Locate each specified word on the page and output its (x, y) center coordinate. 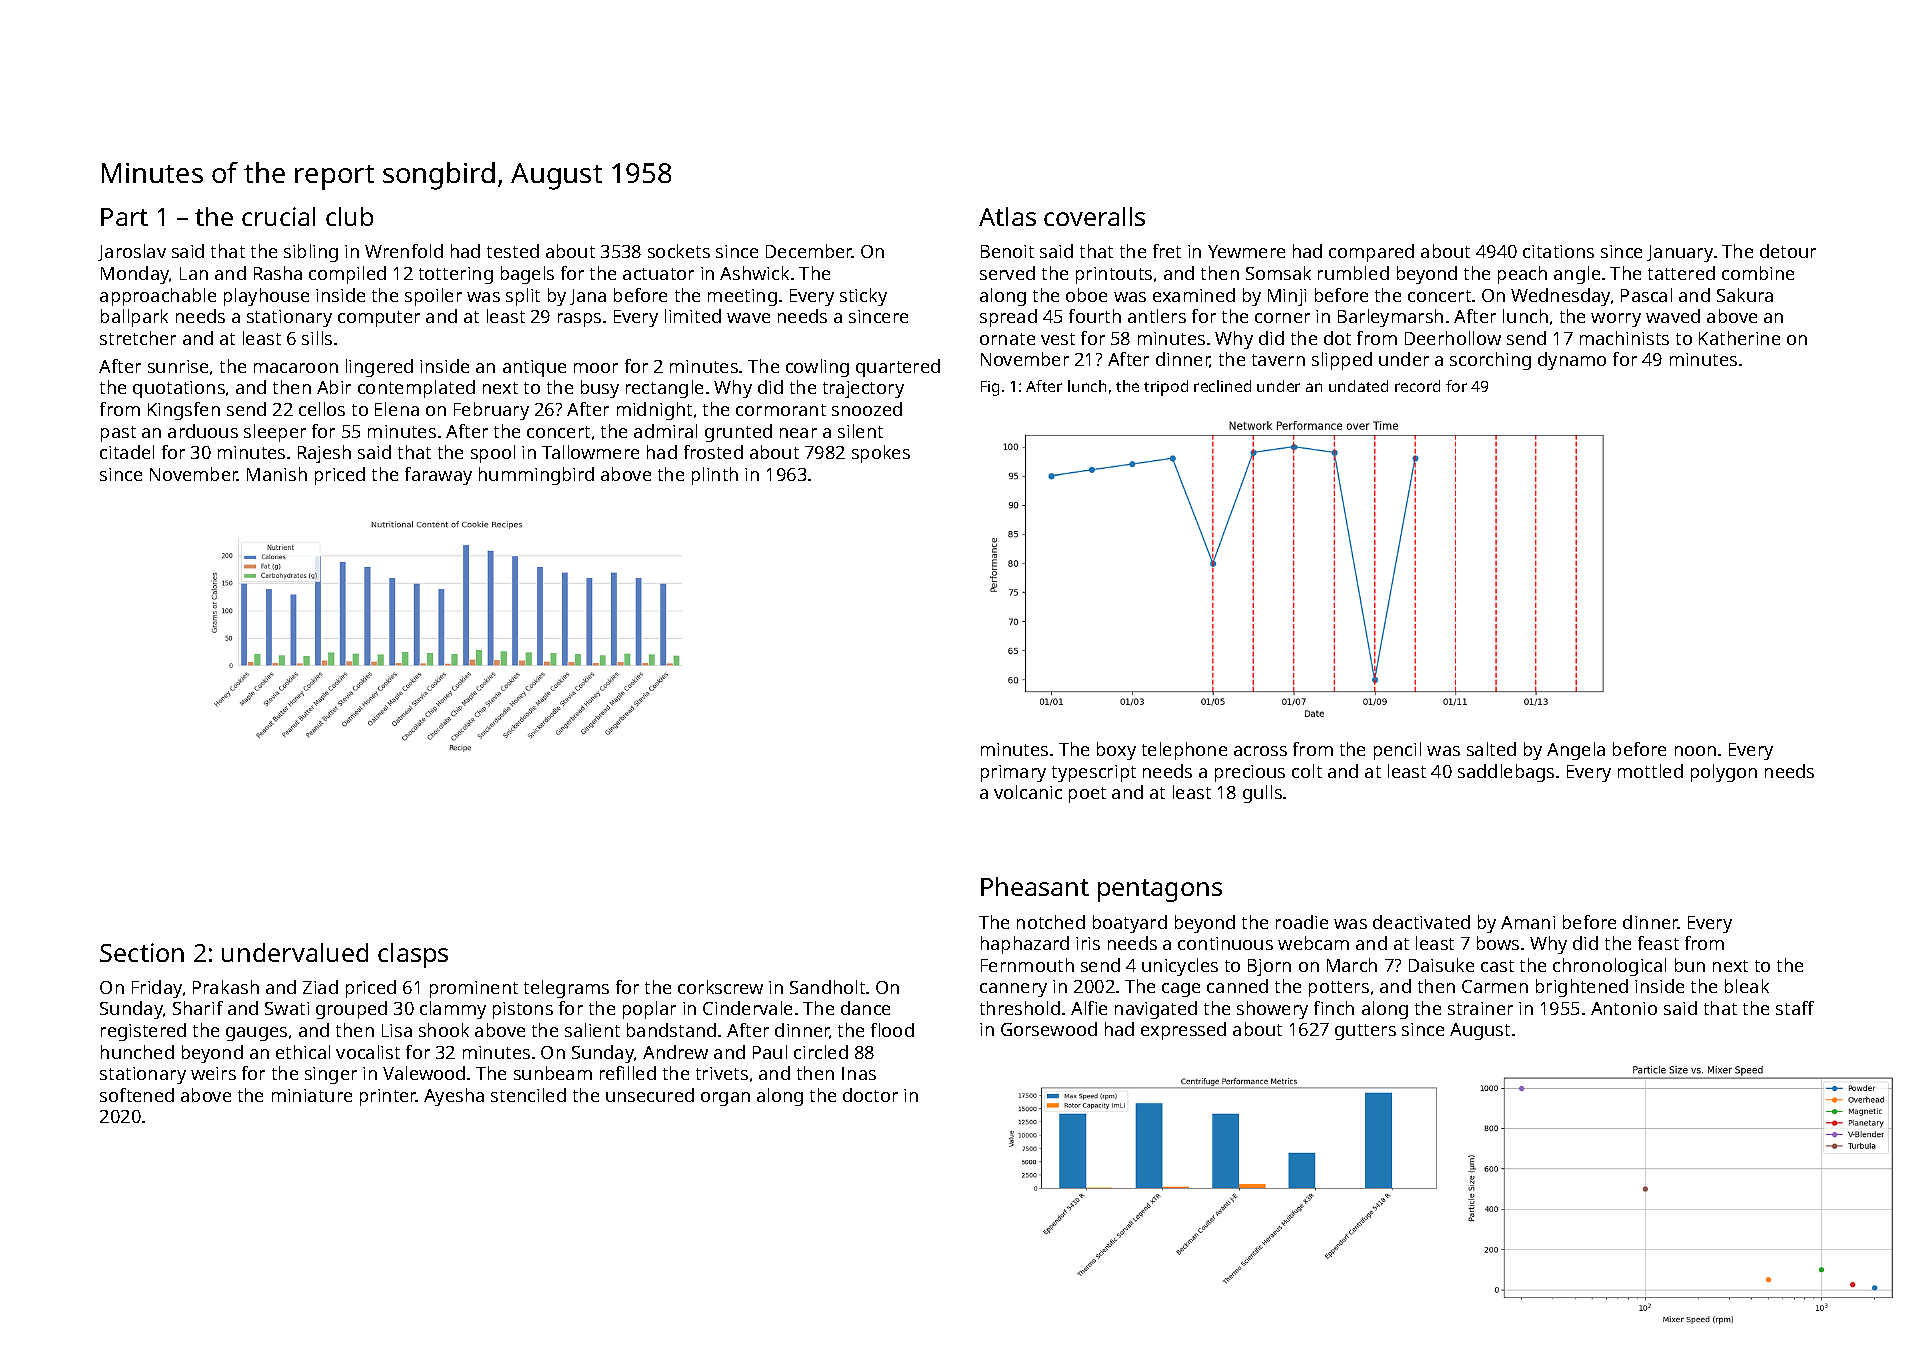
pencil (1397, 751)
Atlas (1007, 216)
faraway (438, 476)
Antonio (1624, 1008)
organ (725, 1099)
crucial (278, 216)
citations (1558, 251)
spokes (881, 454)
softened (137, 1095)
